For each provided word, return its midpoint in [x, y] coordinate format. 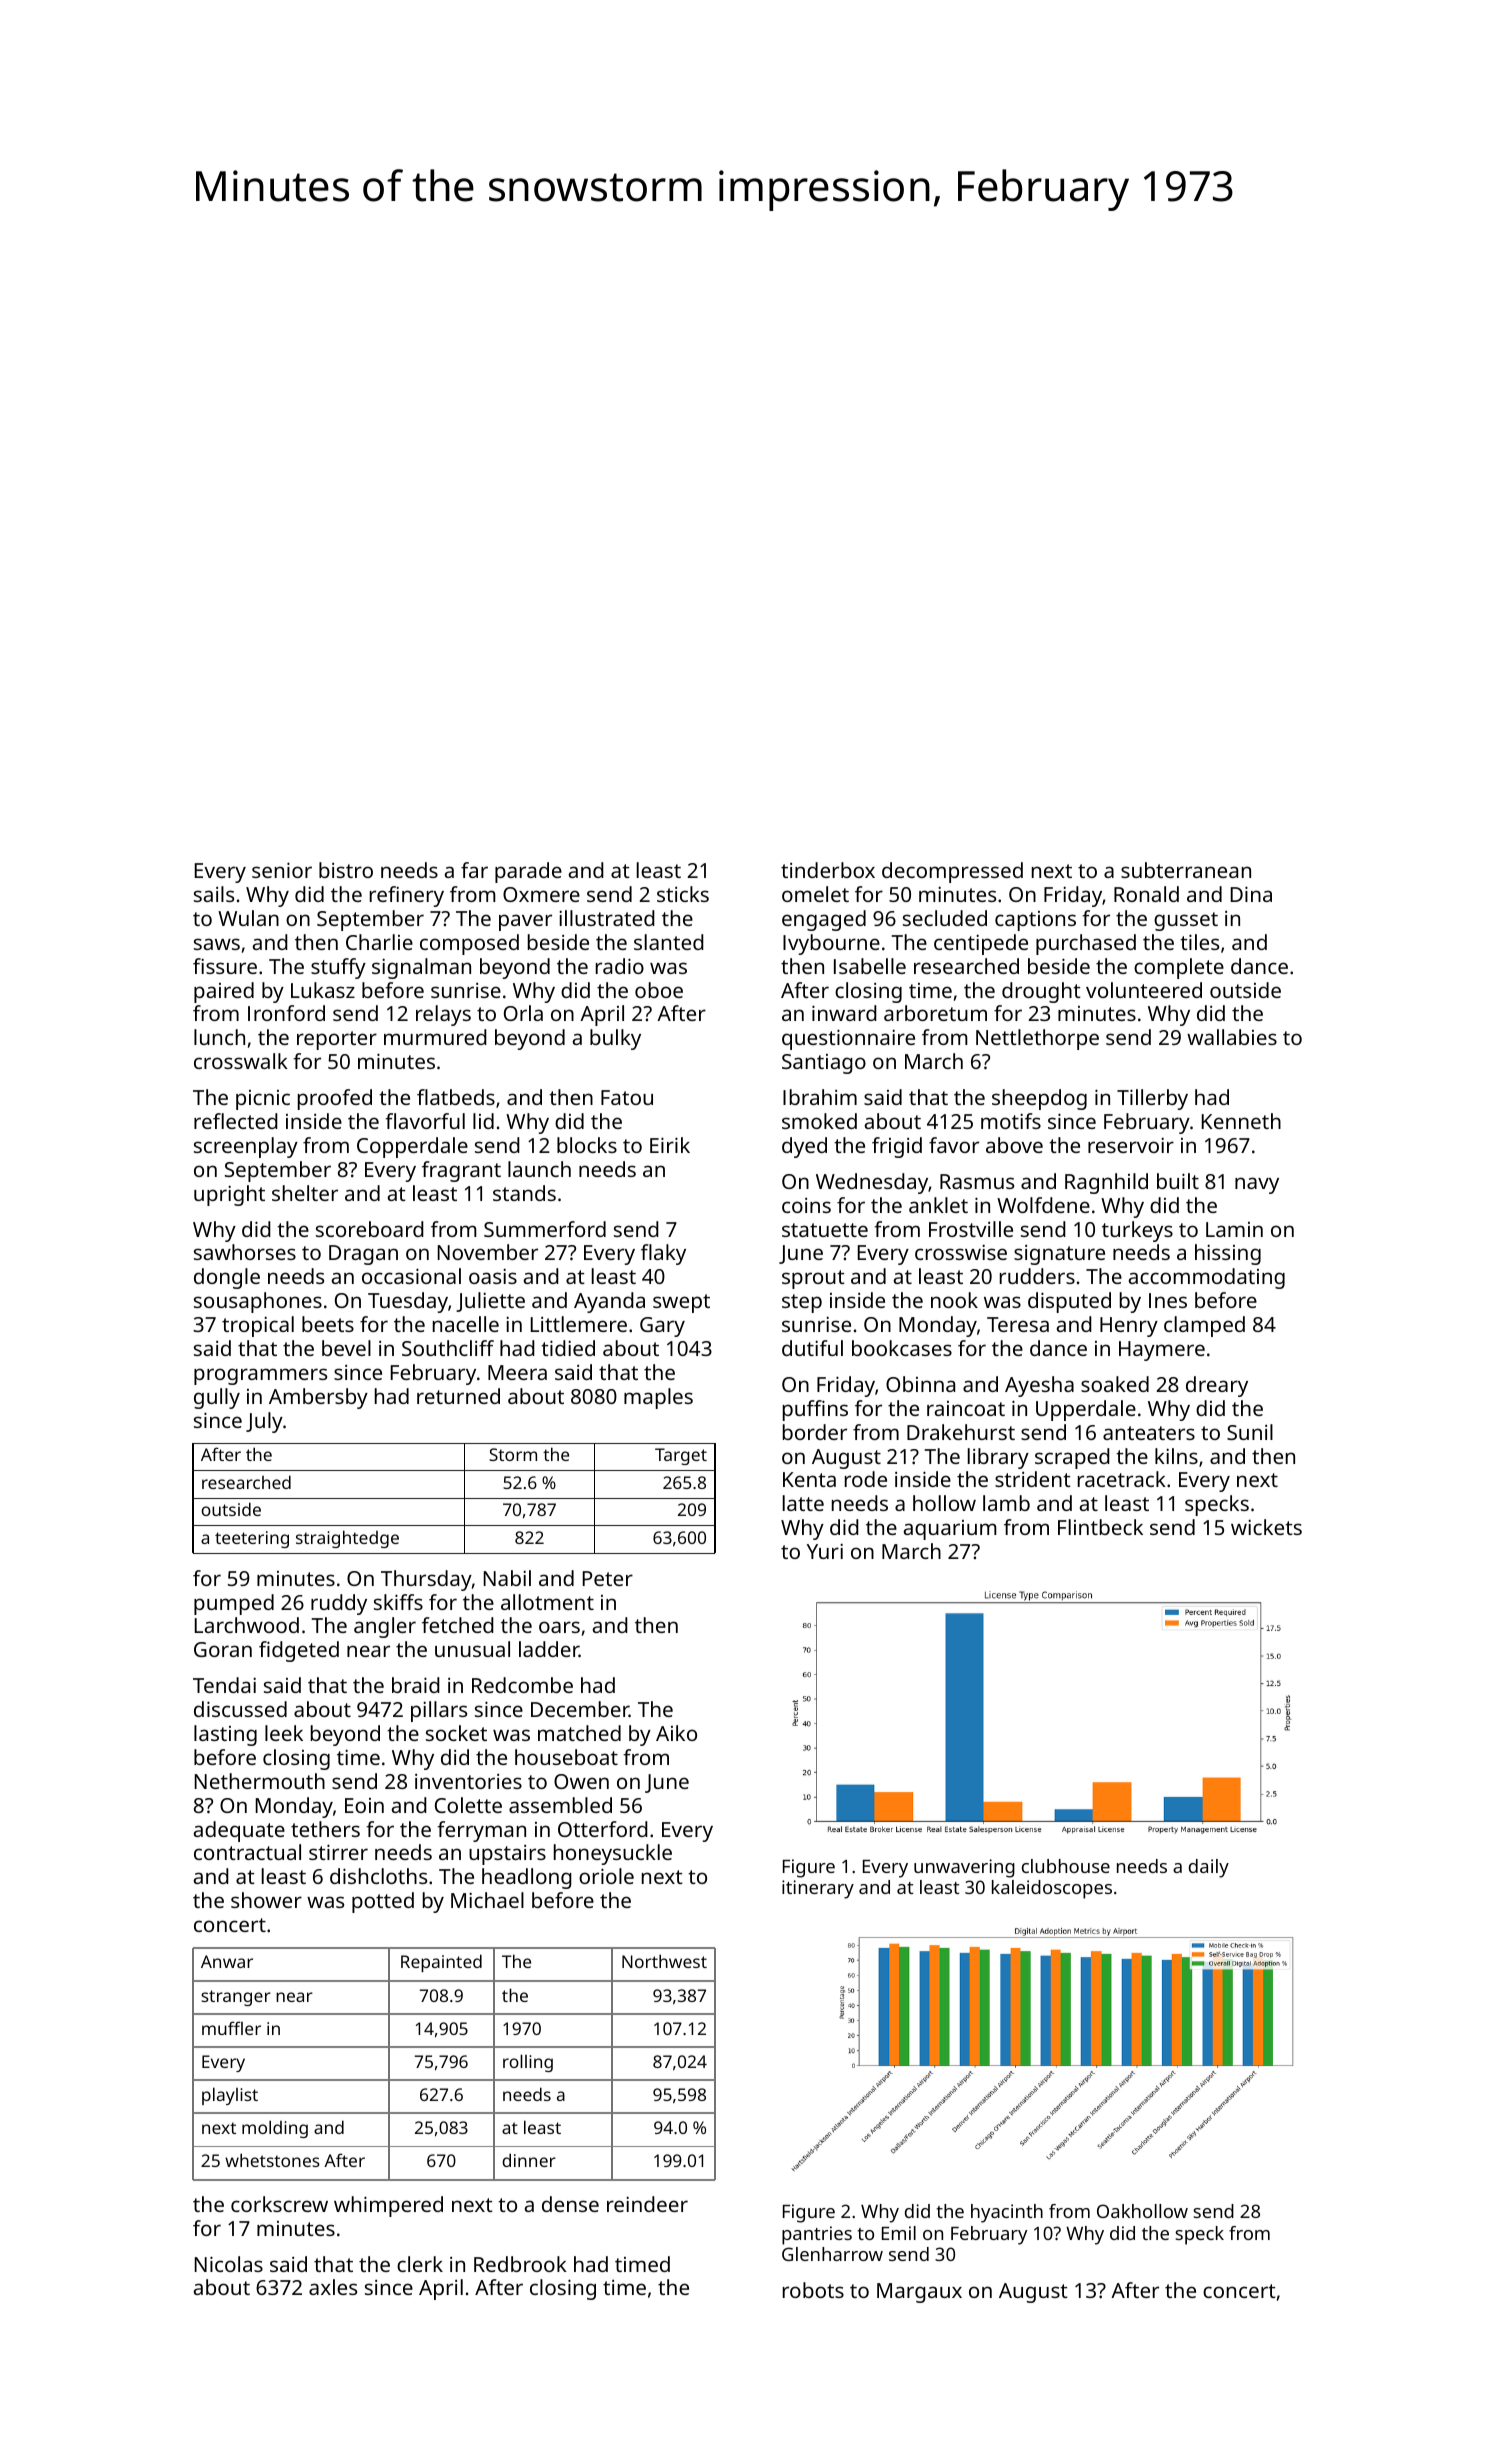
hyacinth [1007, 2213]
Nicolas [229, 2264]
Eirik [670, 1145]
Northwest [664, 1961]
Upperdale [1086, 1410]
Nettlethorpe [1037, 1039]
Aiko [676, 1733]
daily [1209, 1868]
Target [681, 1456]
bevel [346, 1348]
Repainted [441, 1963]
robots [813, 2290]
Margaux [919, 2293]
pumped [234, 1604]
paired [224, 992]
